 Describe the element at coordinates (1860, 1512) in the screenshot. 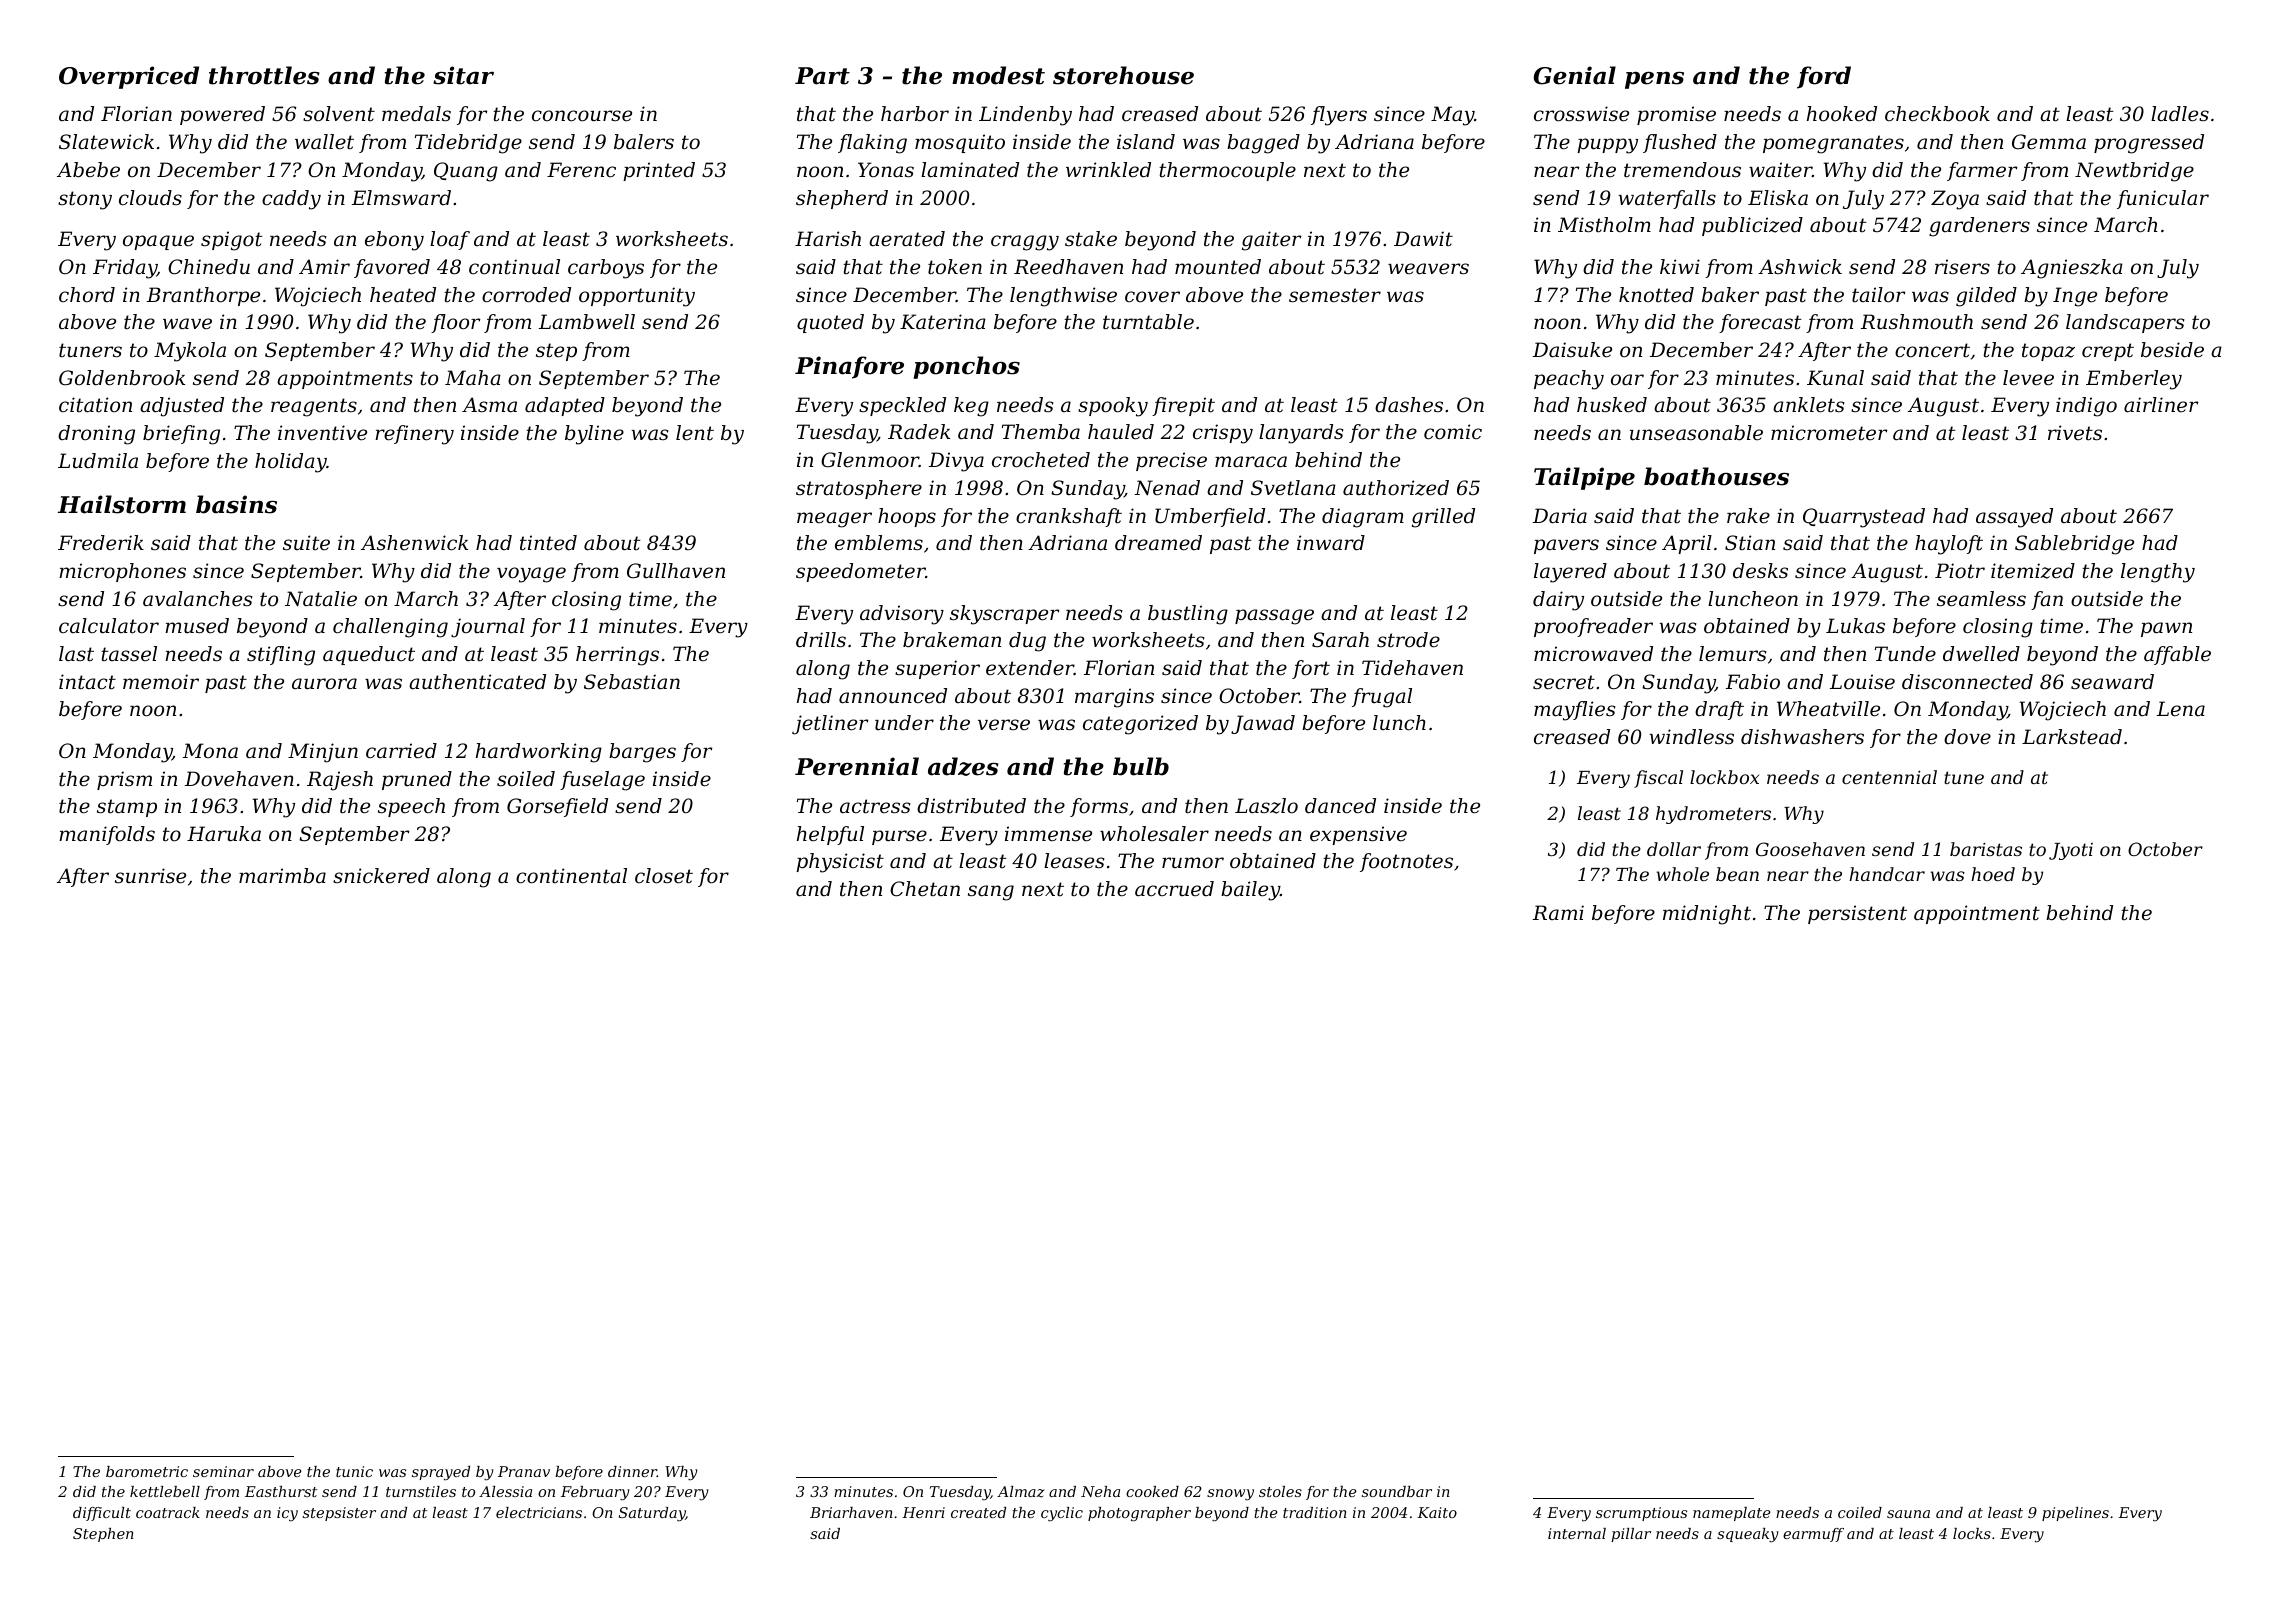

I see `coiled` at that location.
